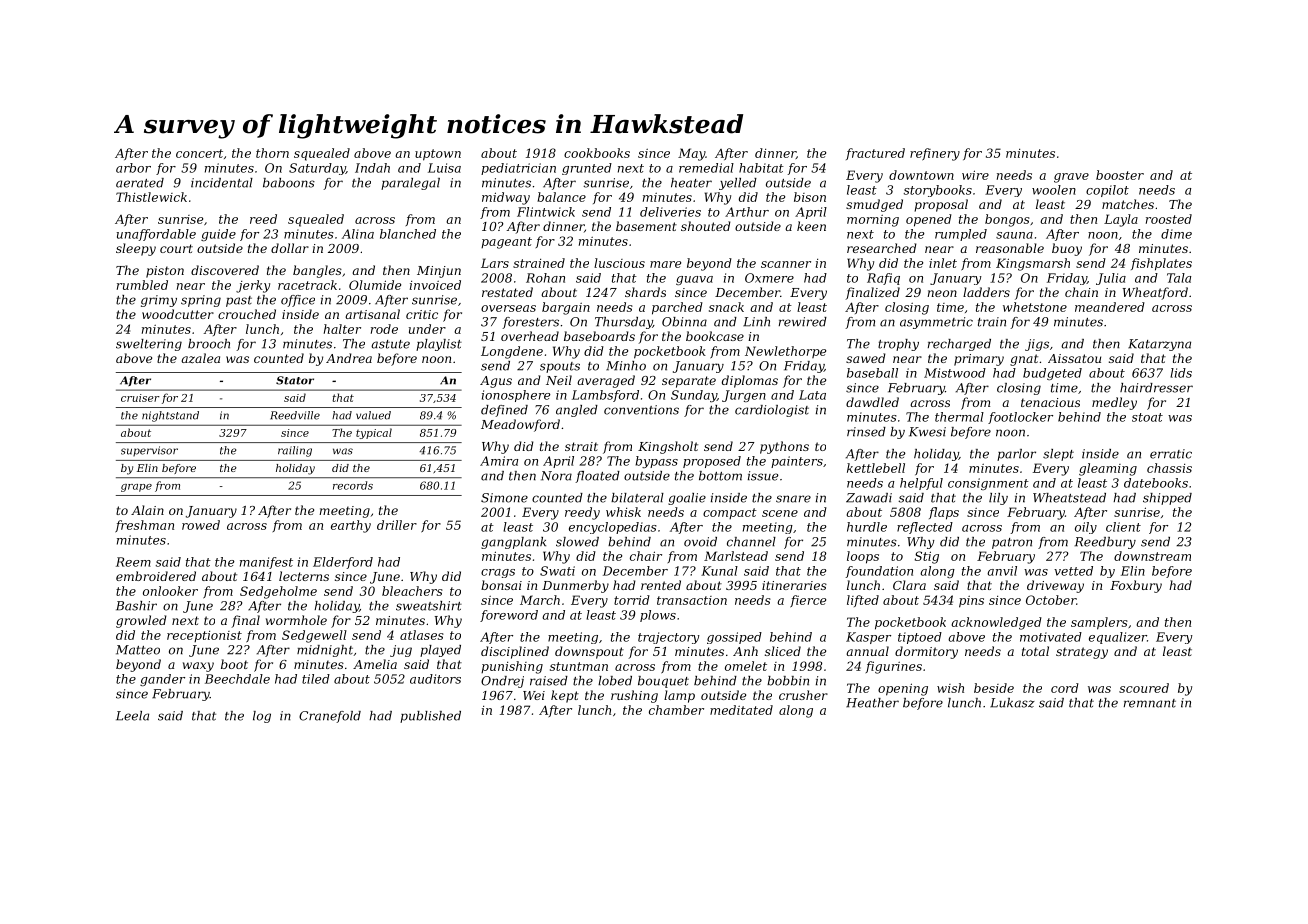  What do you see at coordinates (921, 175) in the document?
I see `downtown` at bounding box center [921, 175].
